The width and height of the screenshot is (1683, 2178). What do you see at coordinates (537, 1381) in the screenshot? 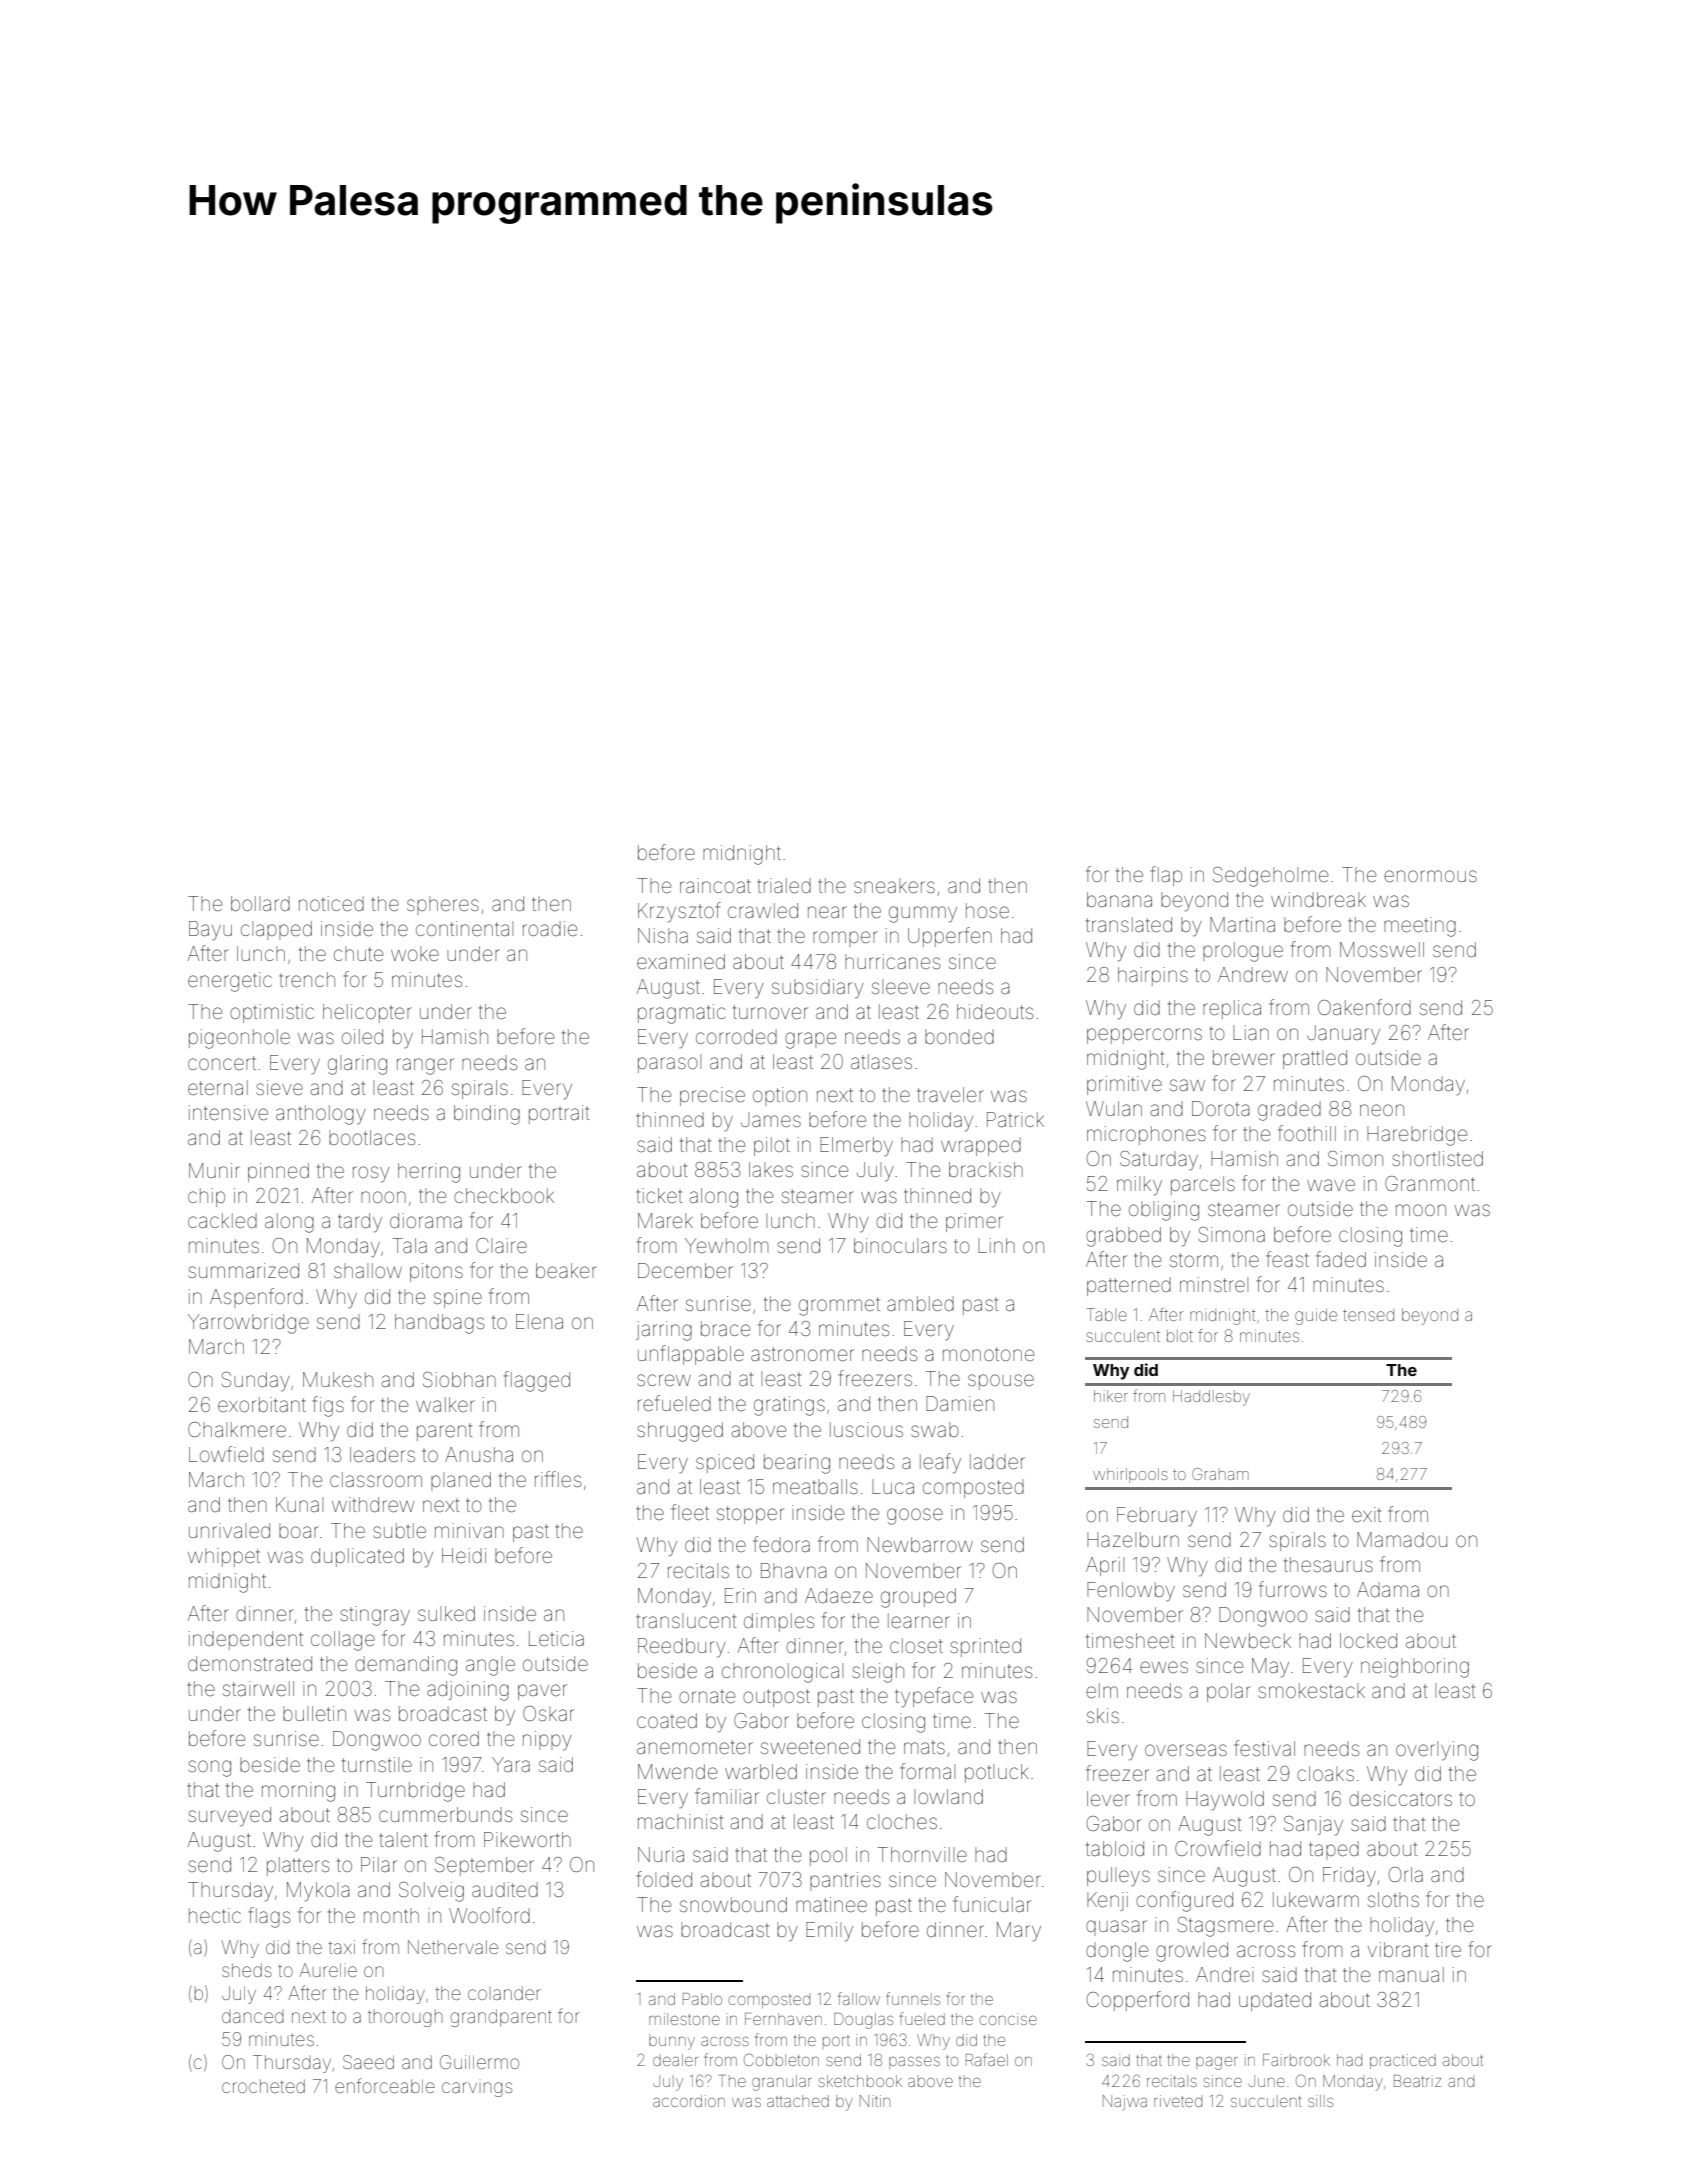
I see `flagged` at bounding box center [537, 1381].
